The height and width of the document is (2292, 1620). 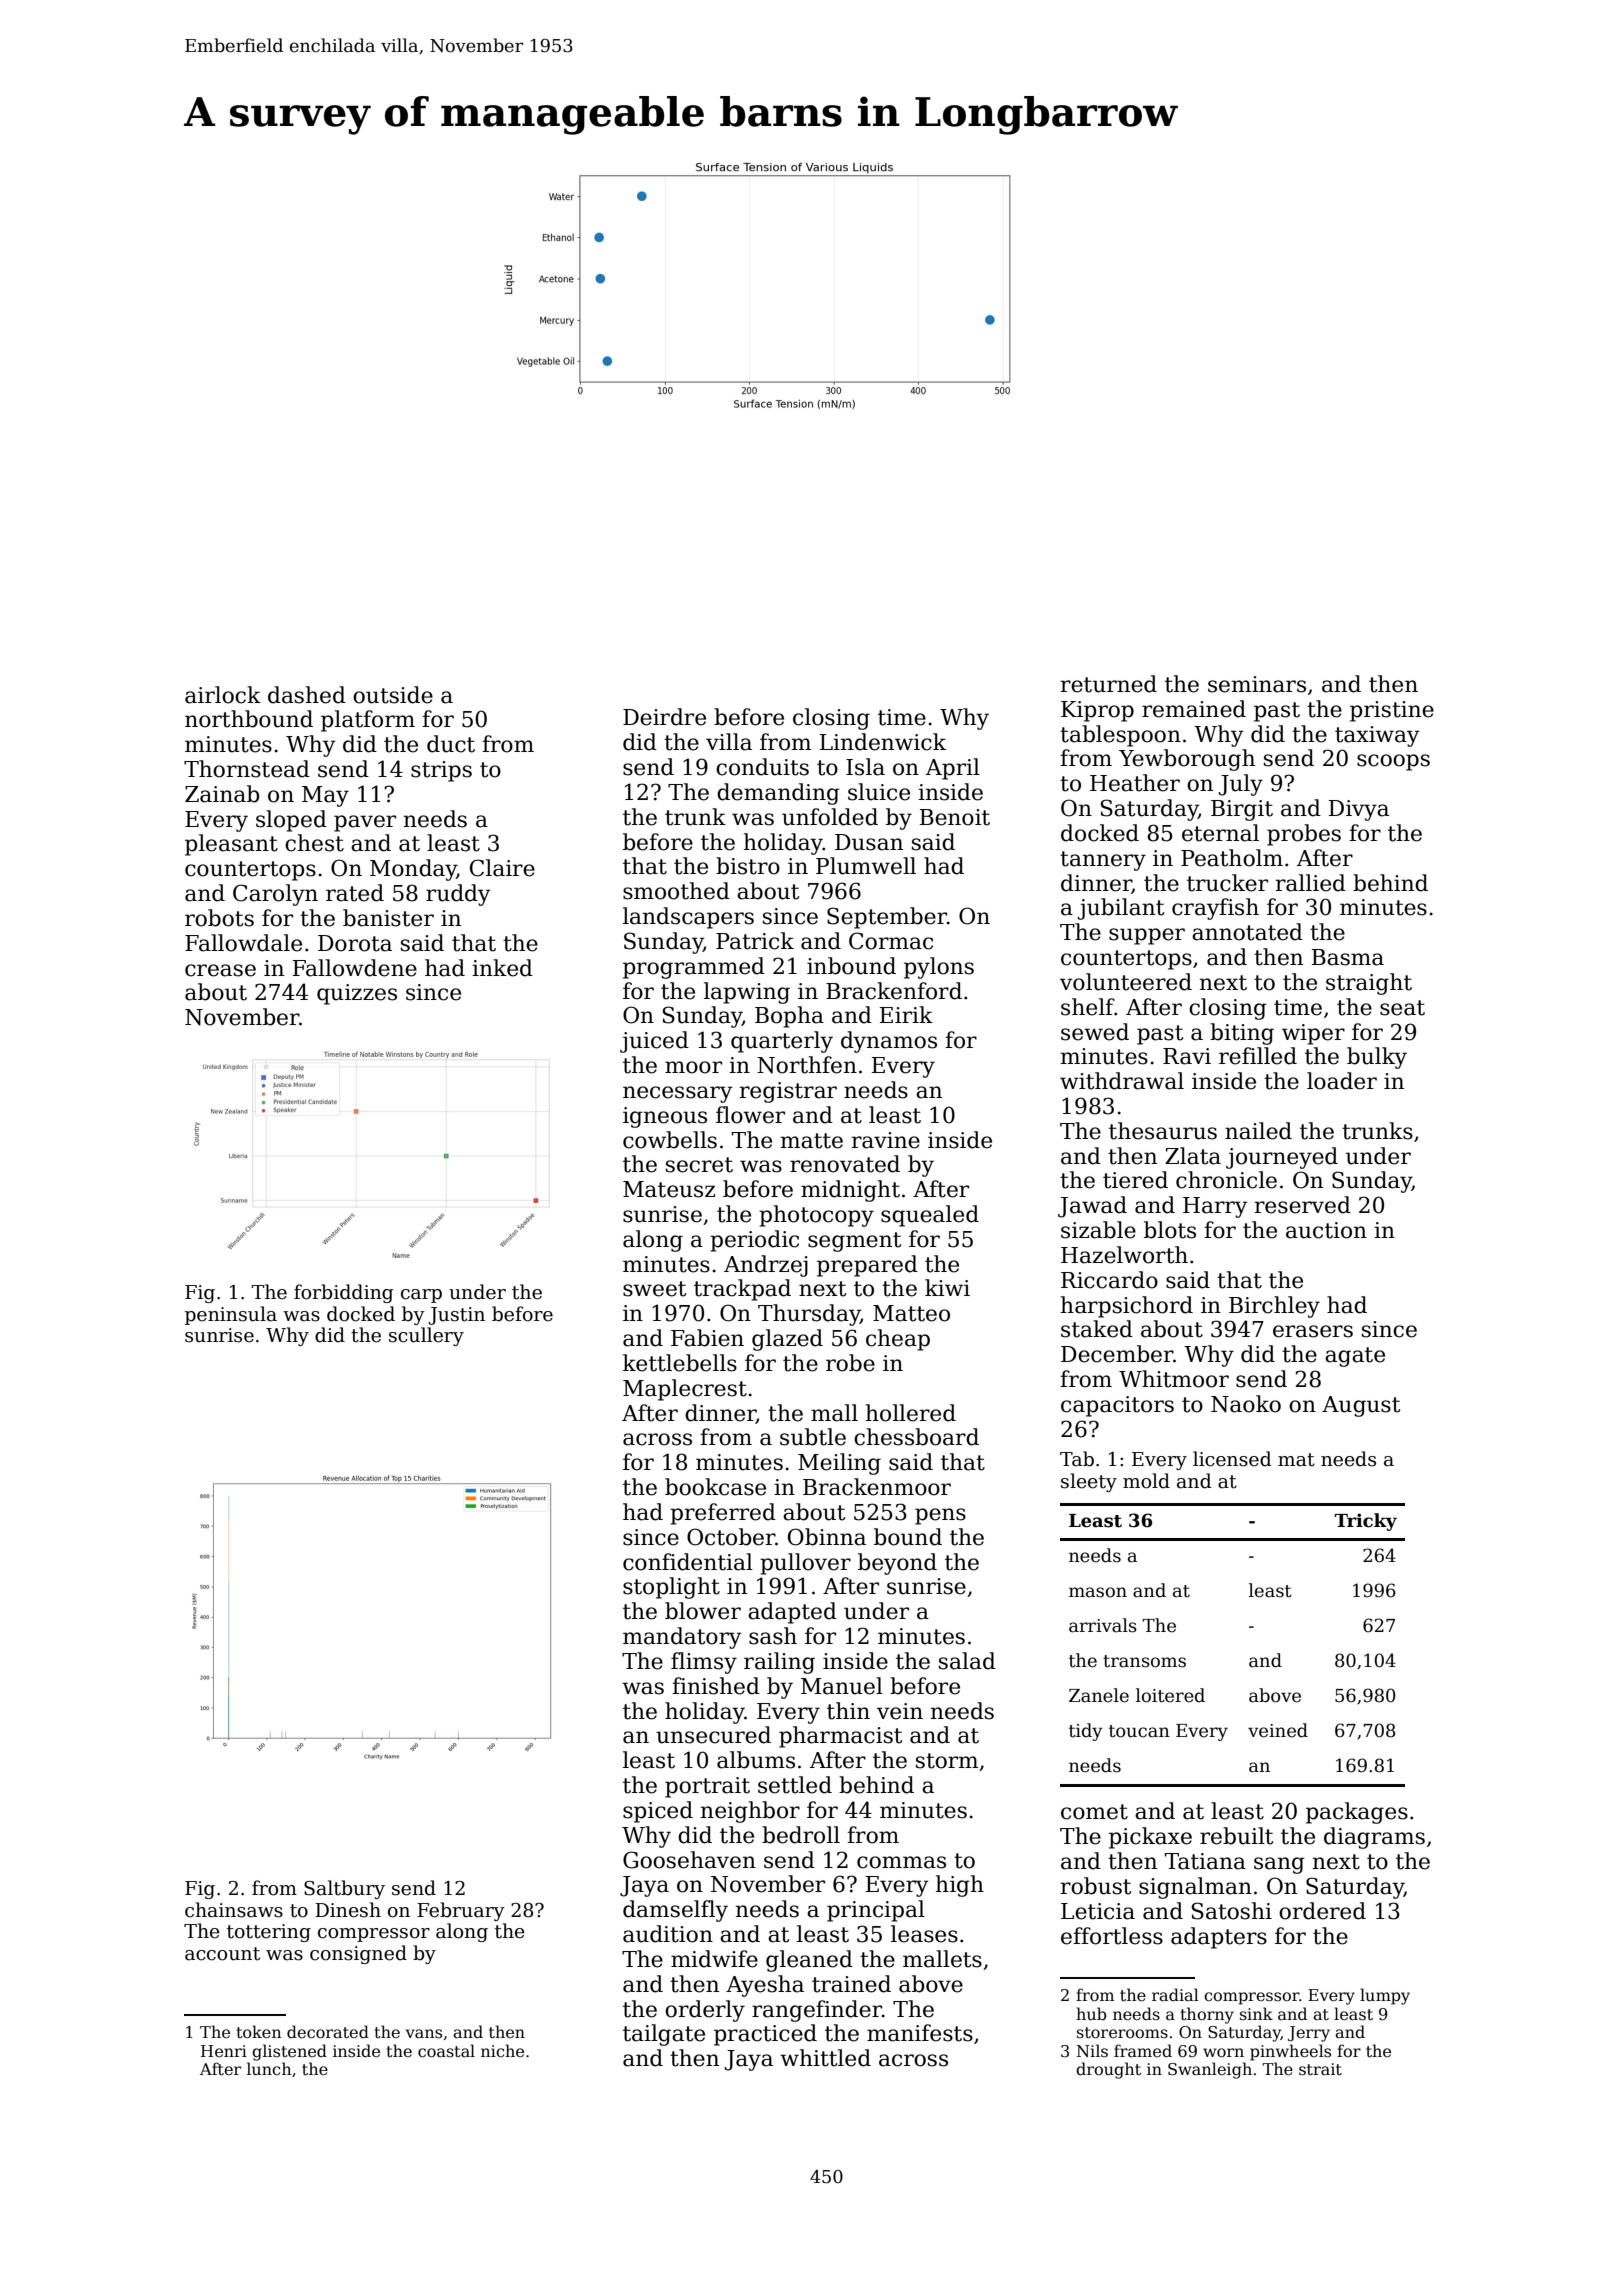 What do you see at coordinates (664, 717) in the document?
I see `Deirdre` at bounding box center [664, 717].
